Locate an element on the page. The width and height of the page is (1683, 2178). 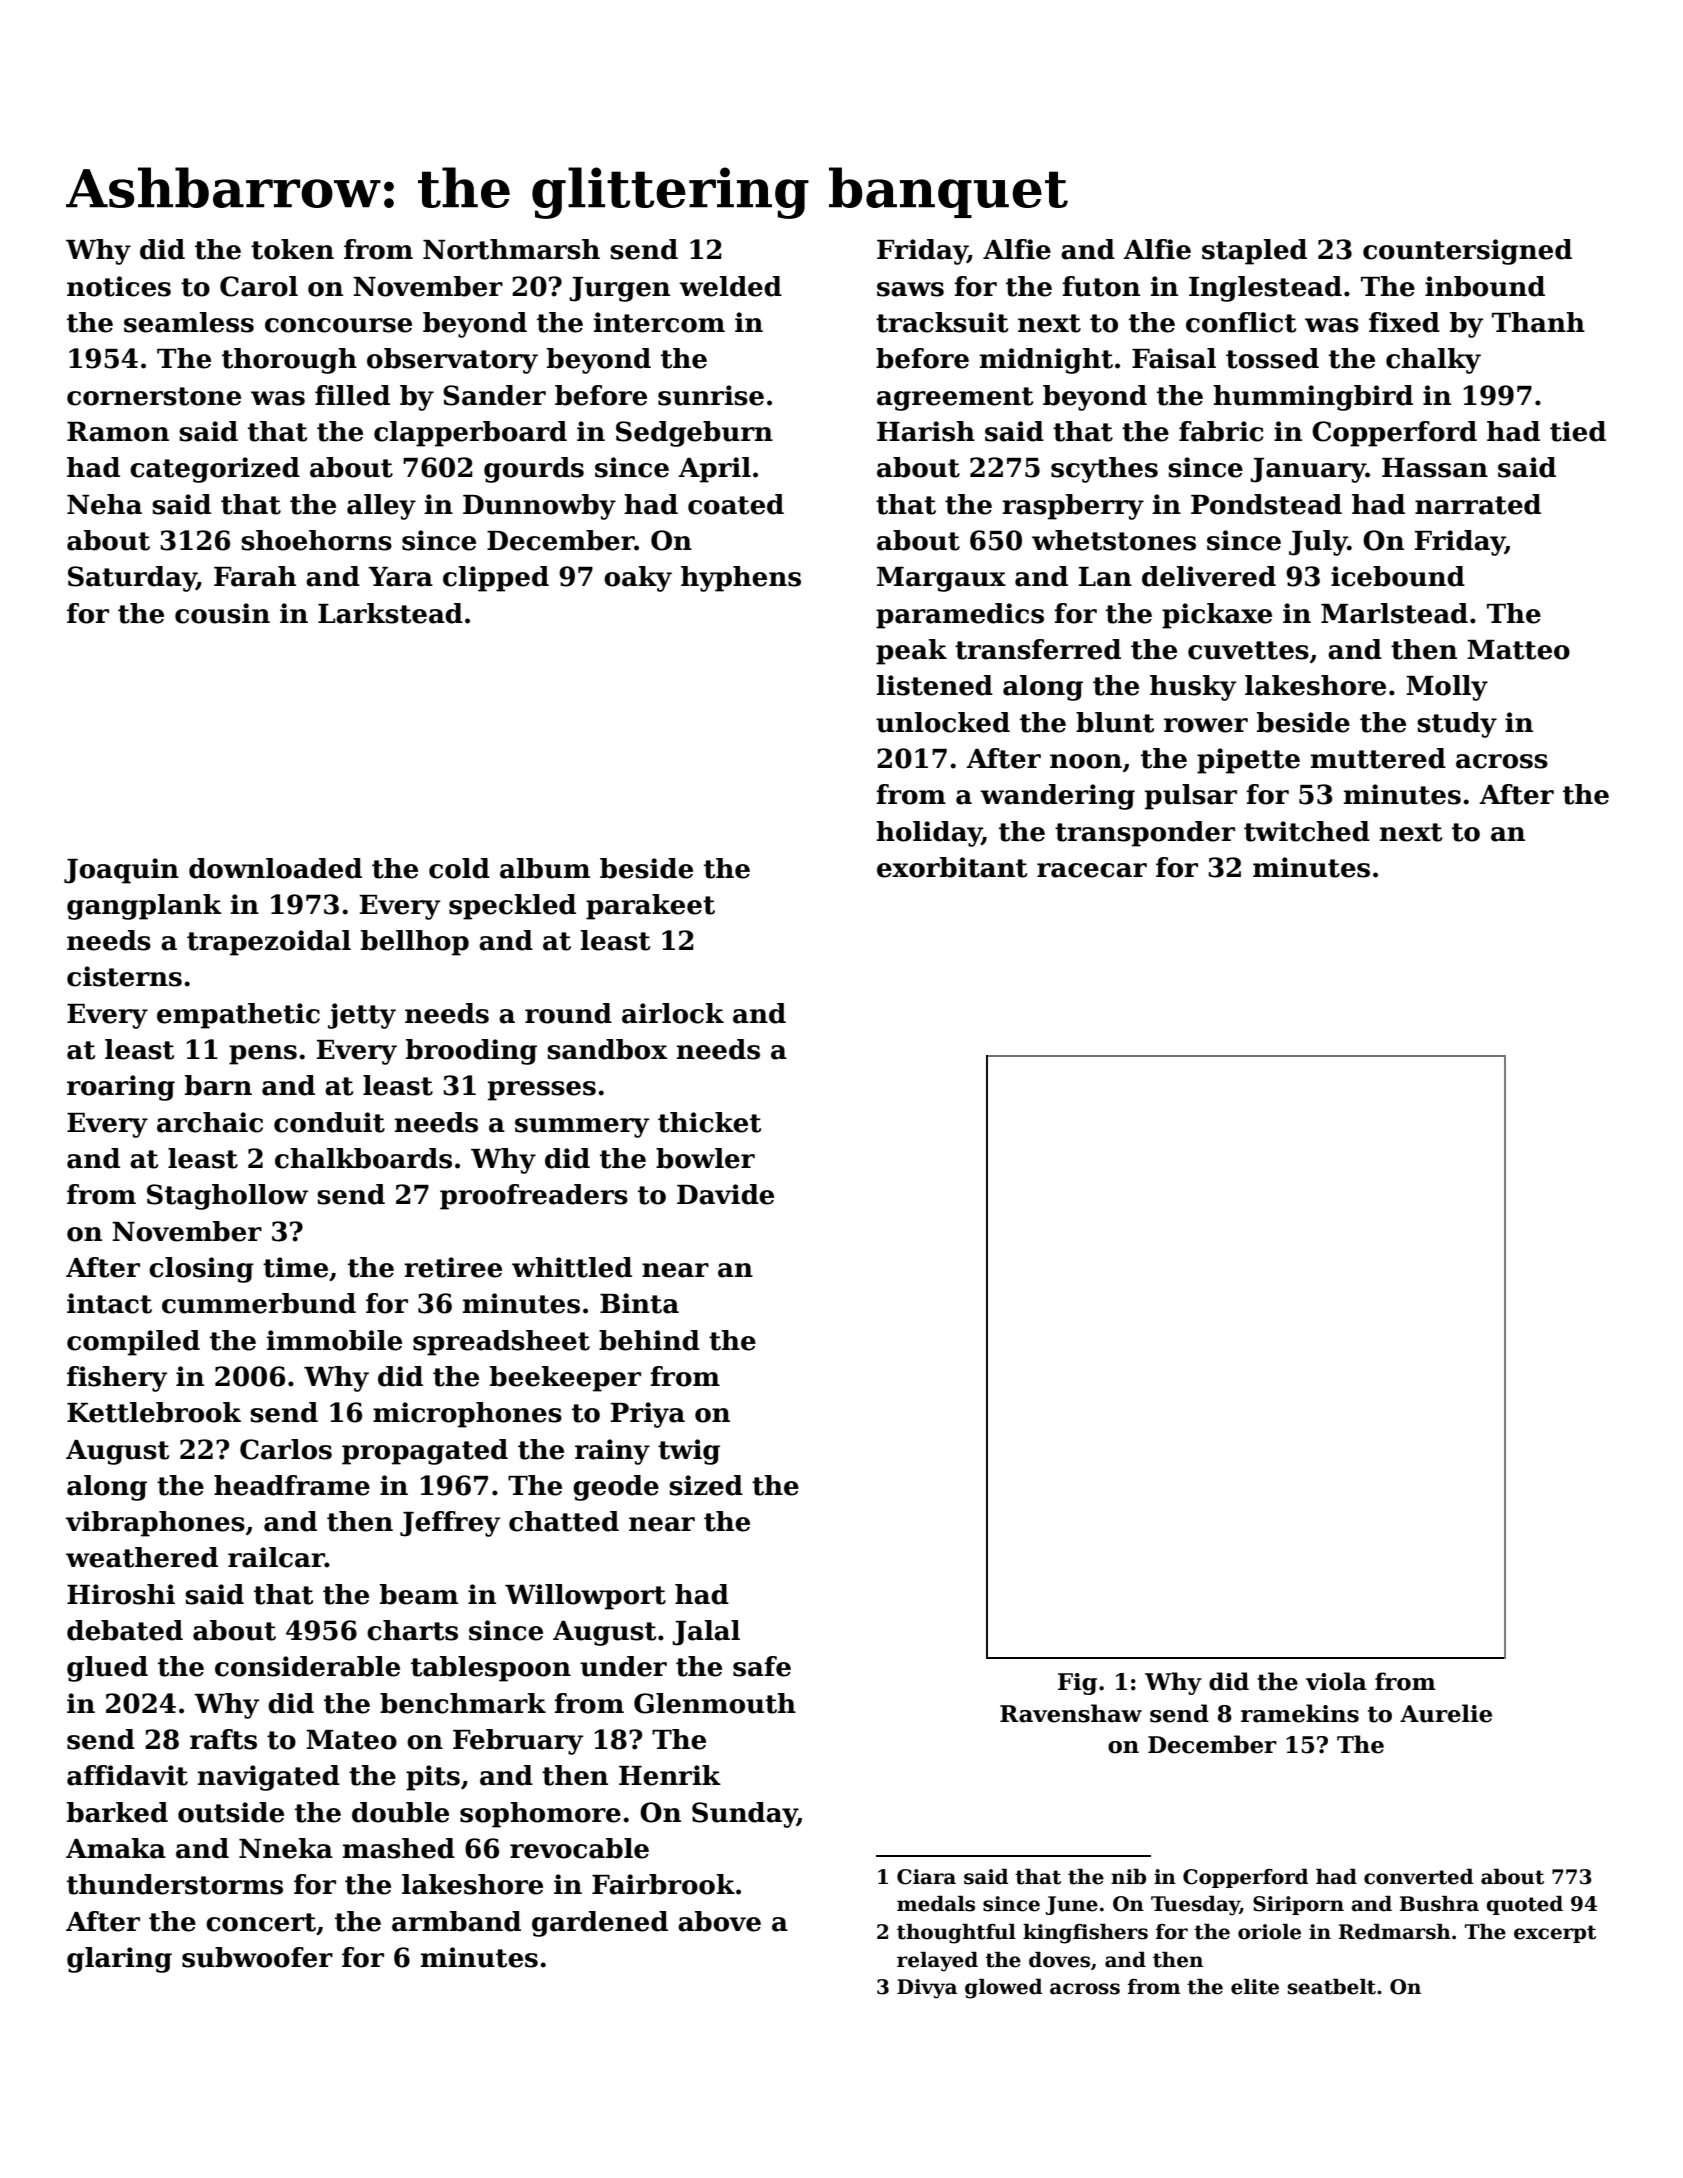
Jalal is located at coordinates (706, 1633).
